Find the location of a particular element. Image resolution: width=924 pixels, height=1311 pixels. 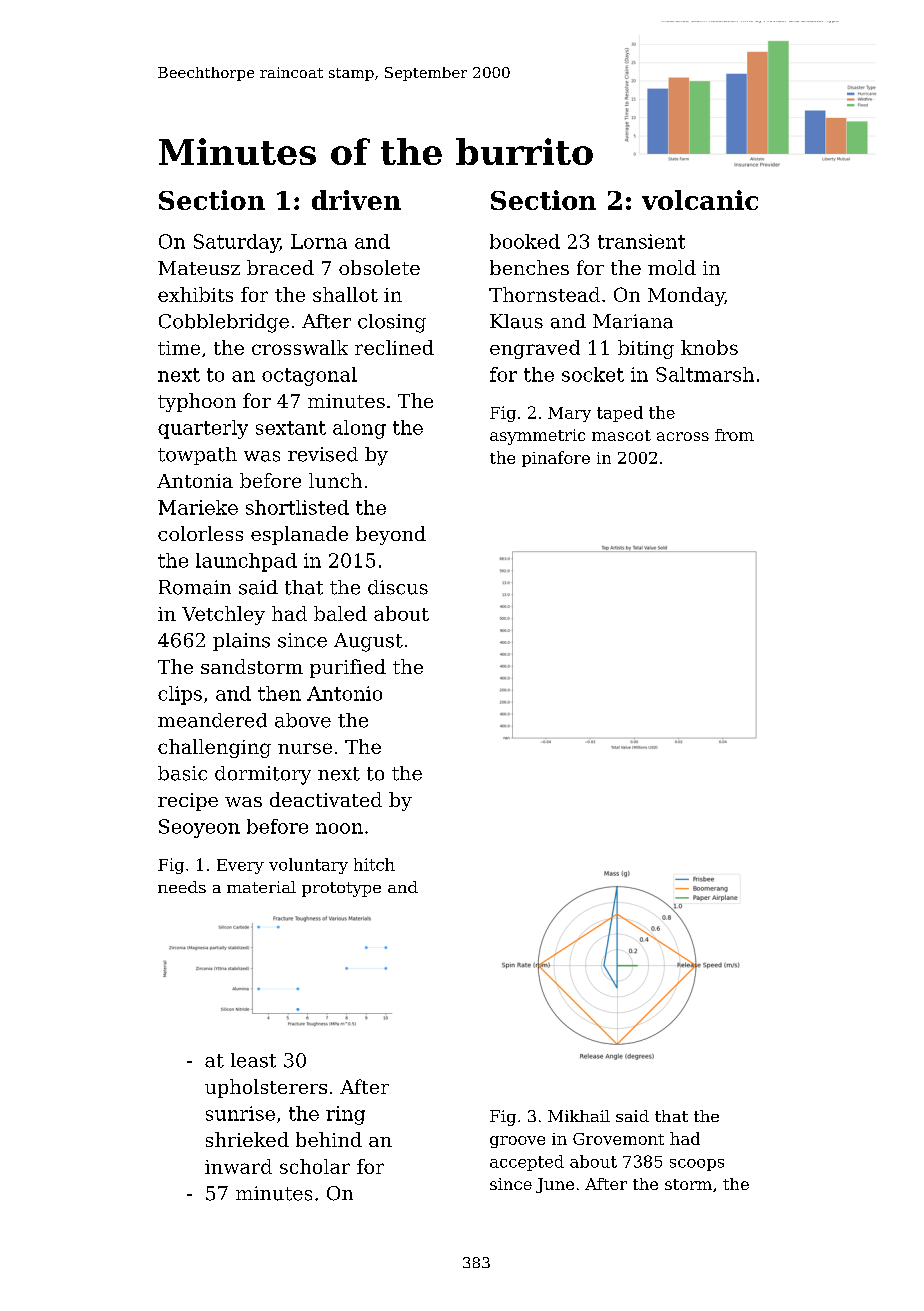

needs is located at coordinates (182, 887).
